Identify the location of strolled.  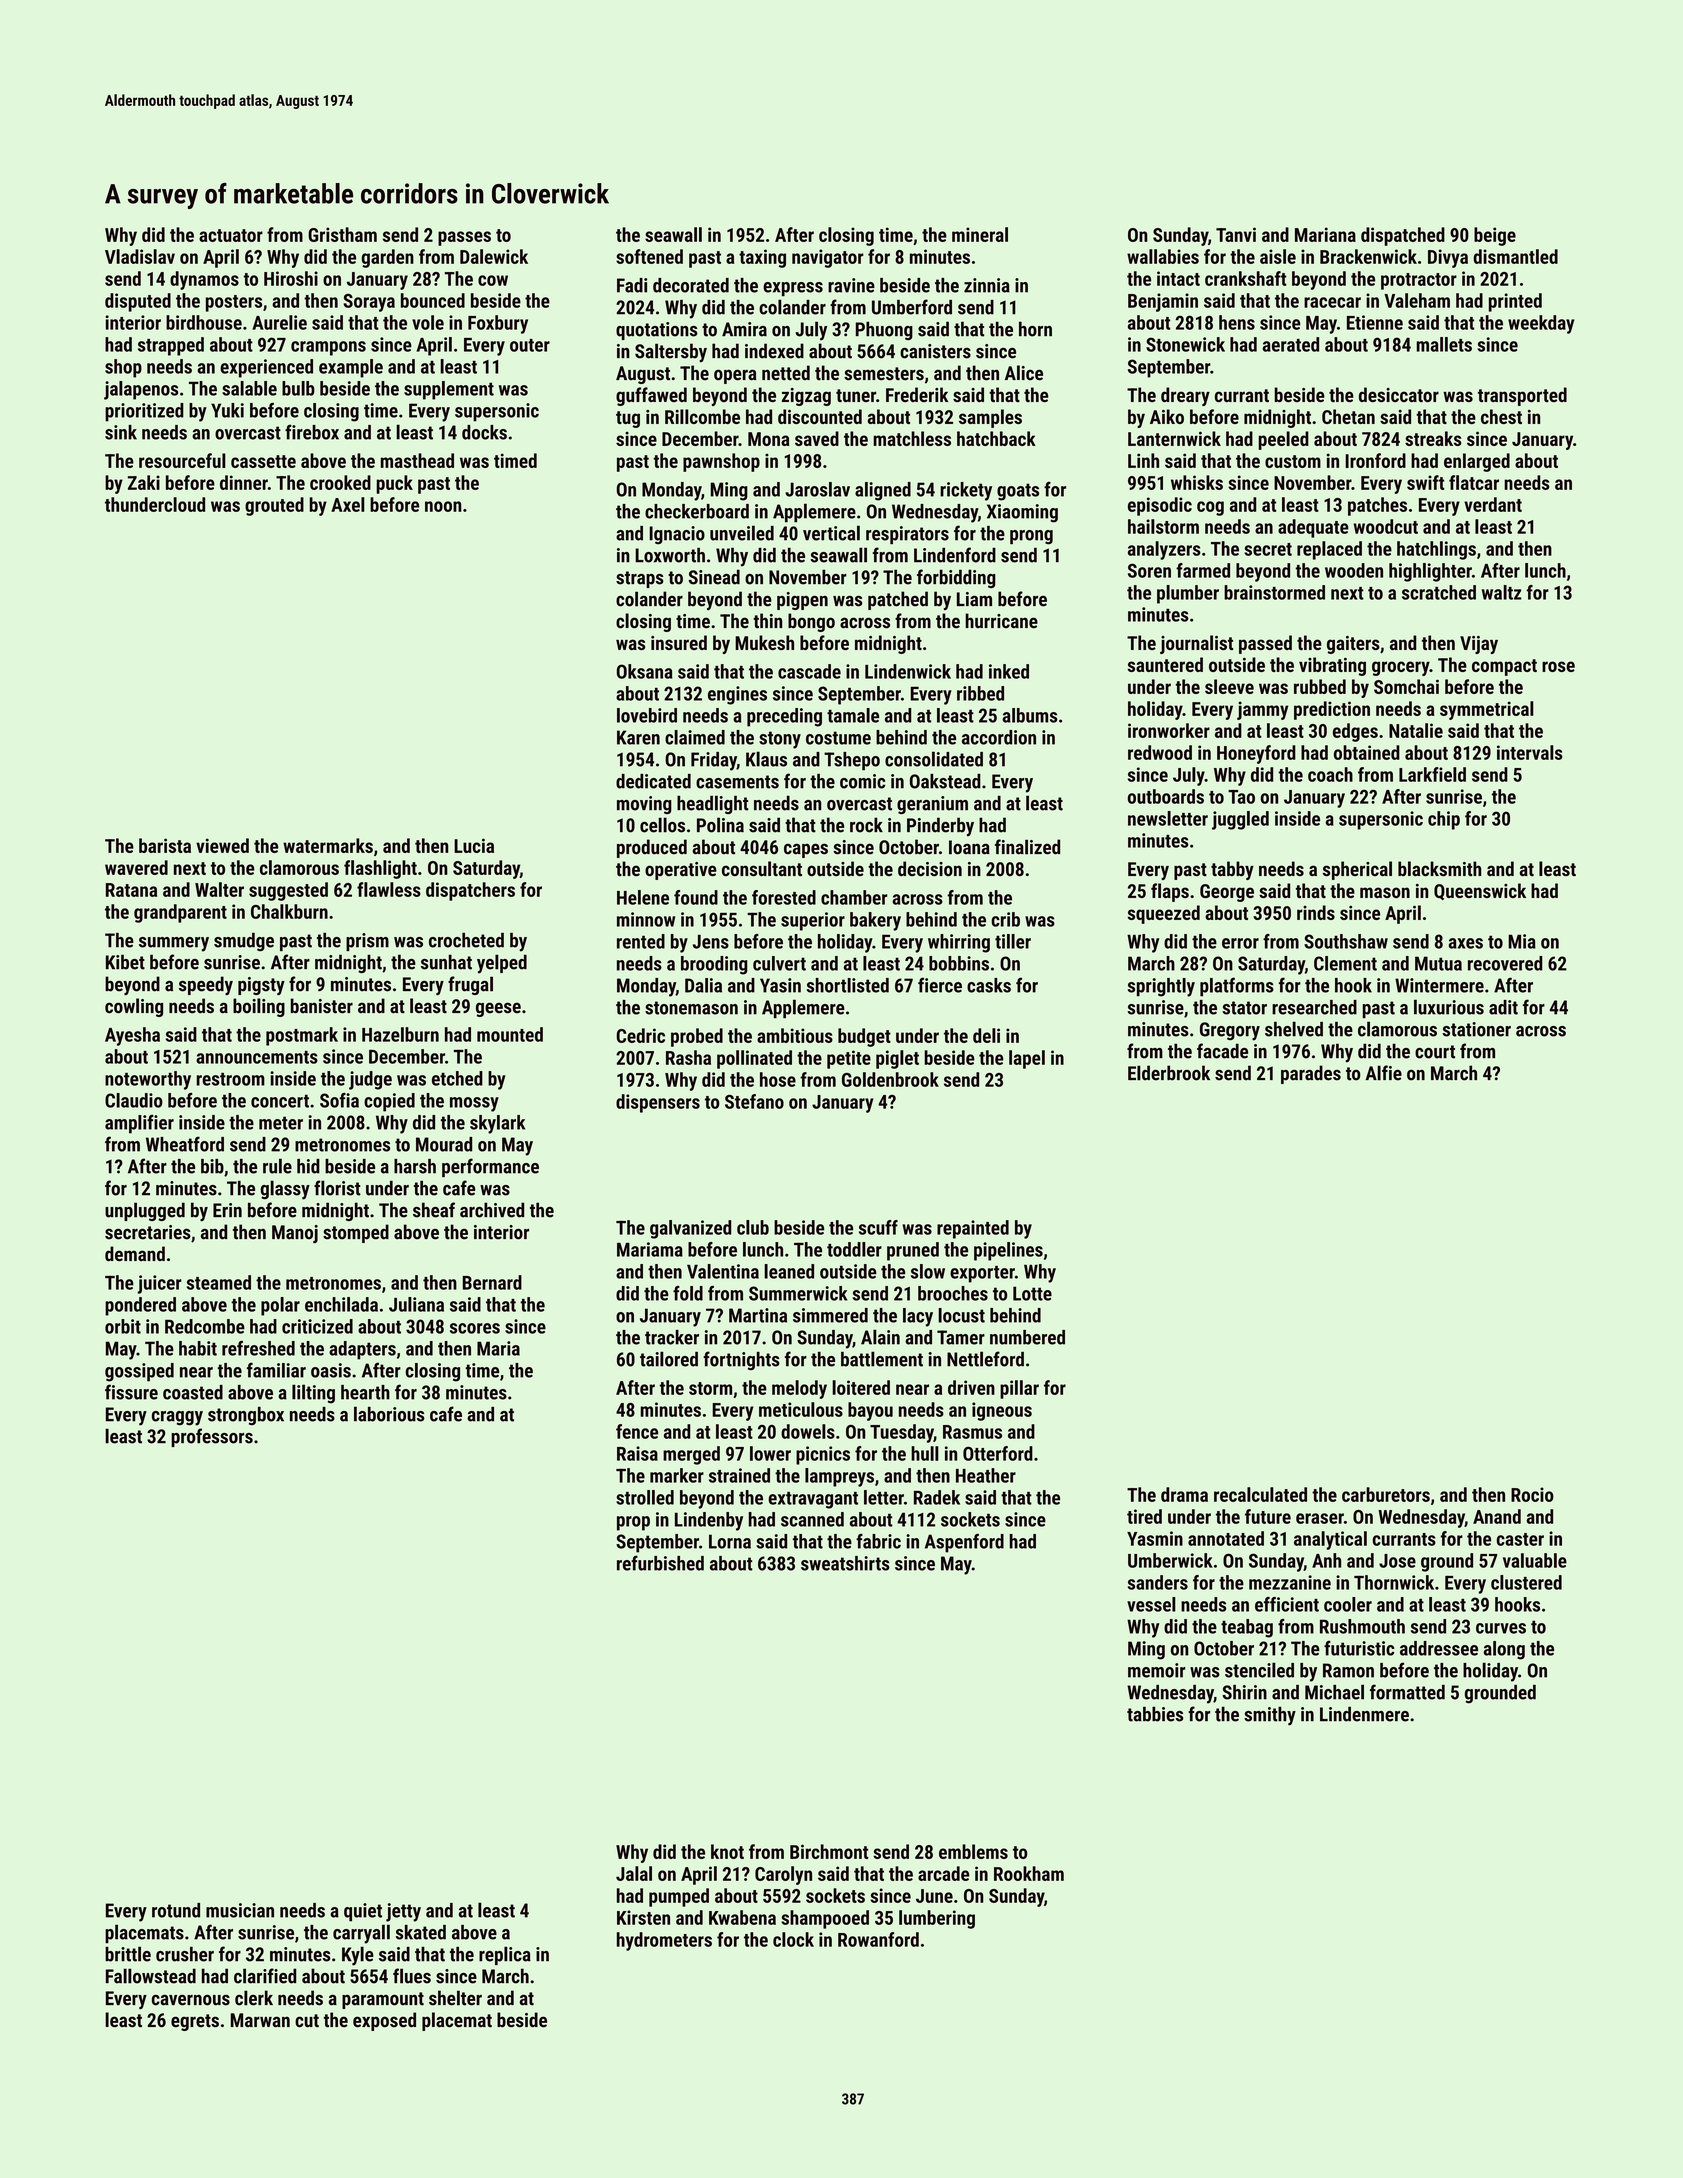
(645, 1497).
